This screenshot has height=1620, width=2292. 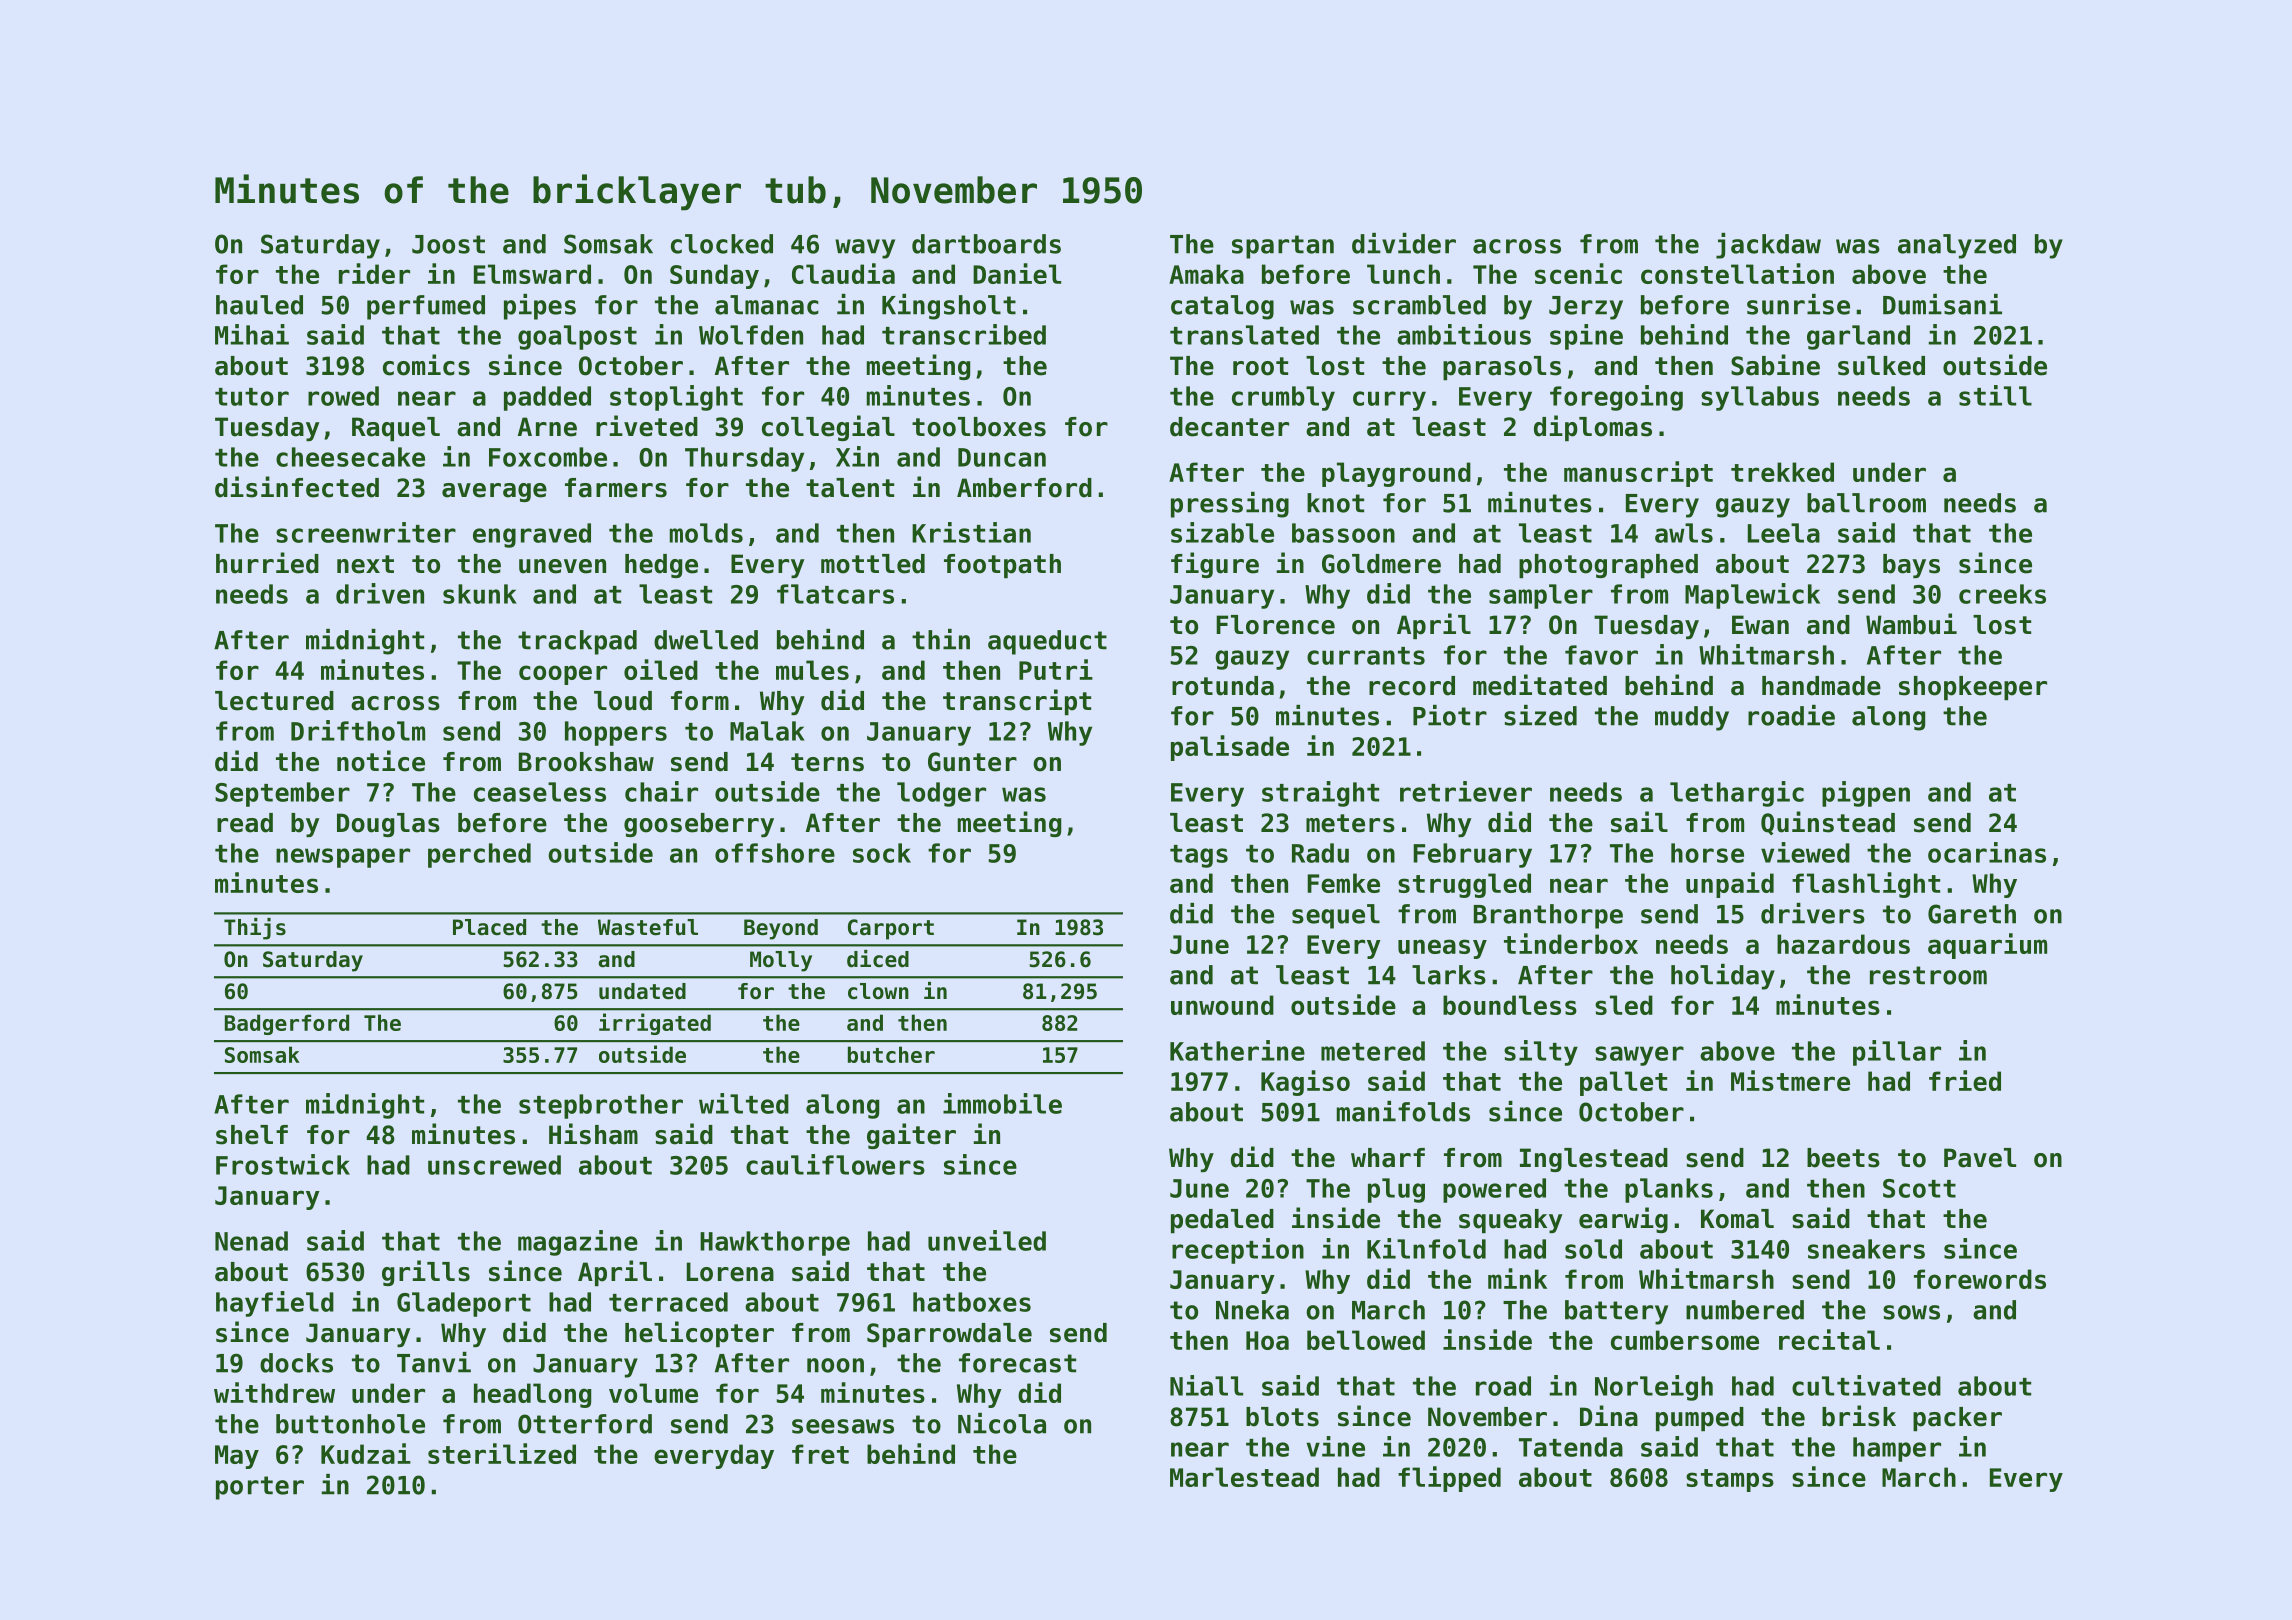 What do you see at coordinates (1320, 853) in the screenshot?
I see `Radu` at bounding box center [1320, 853].
